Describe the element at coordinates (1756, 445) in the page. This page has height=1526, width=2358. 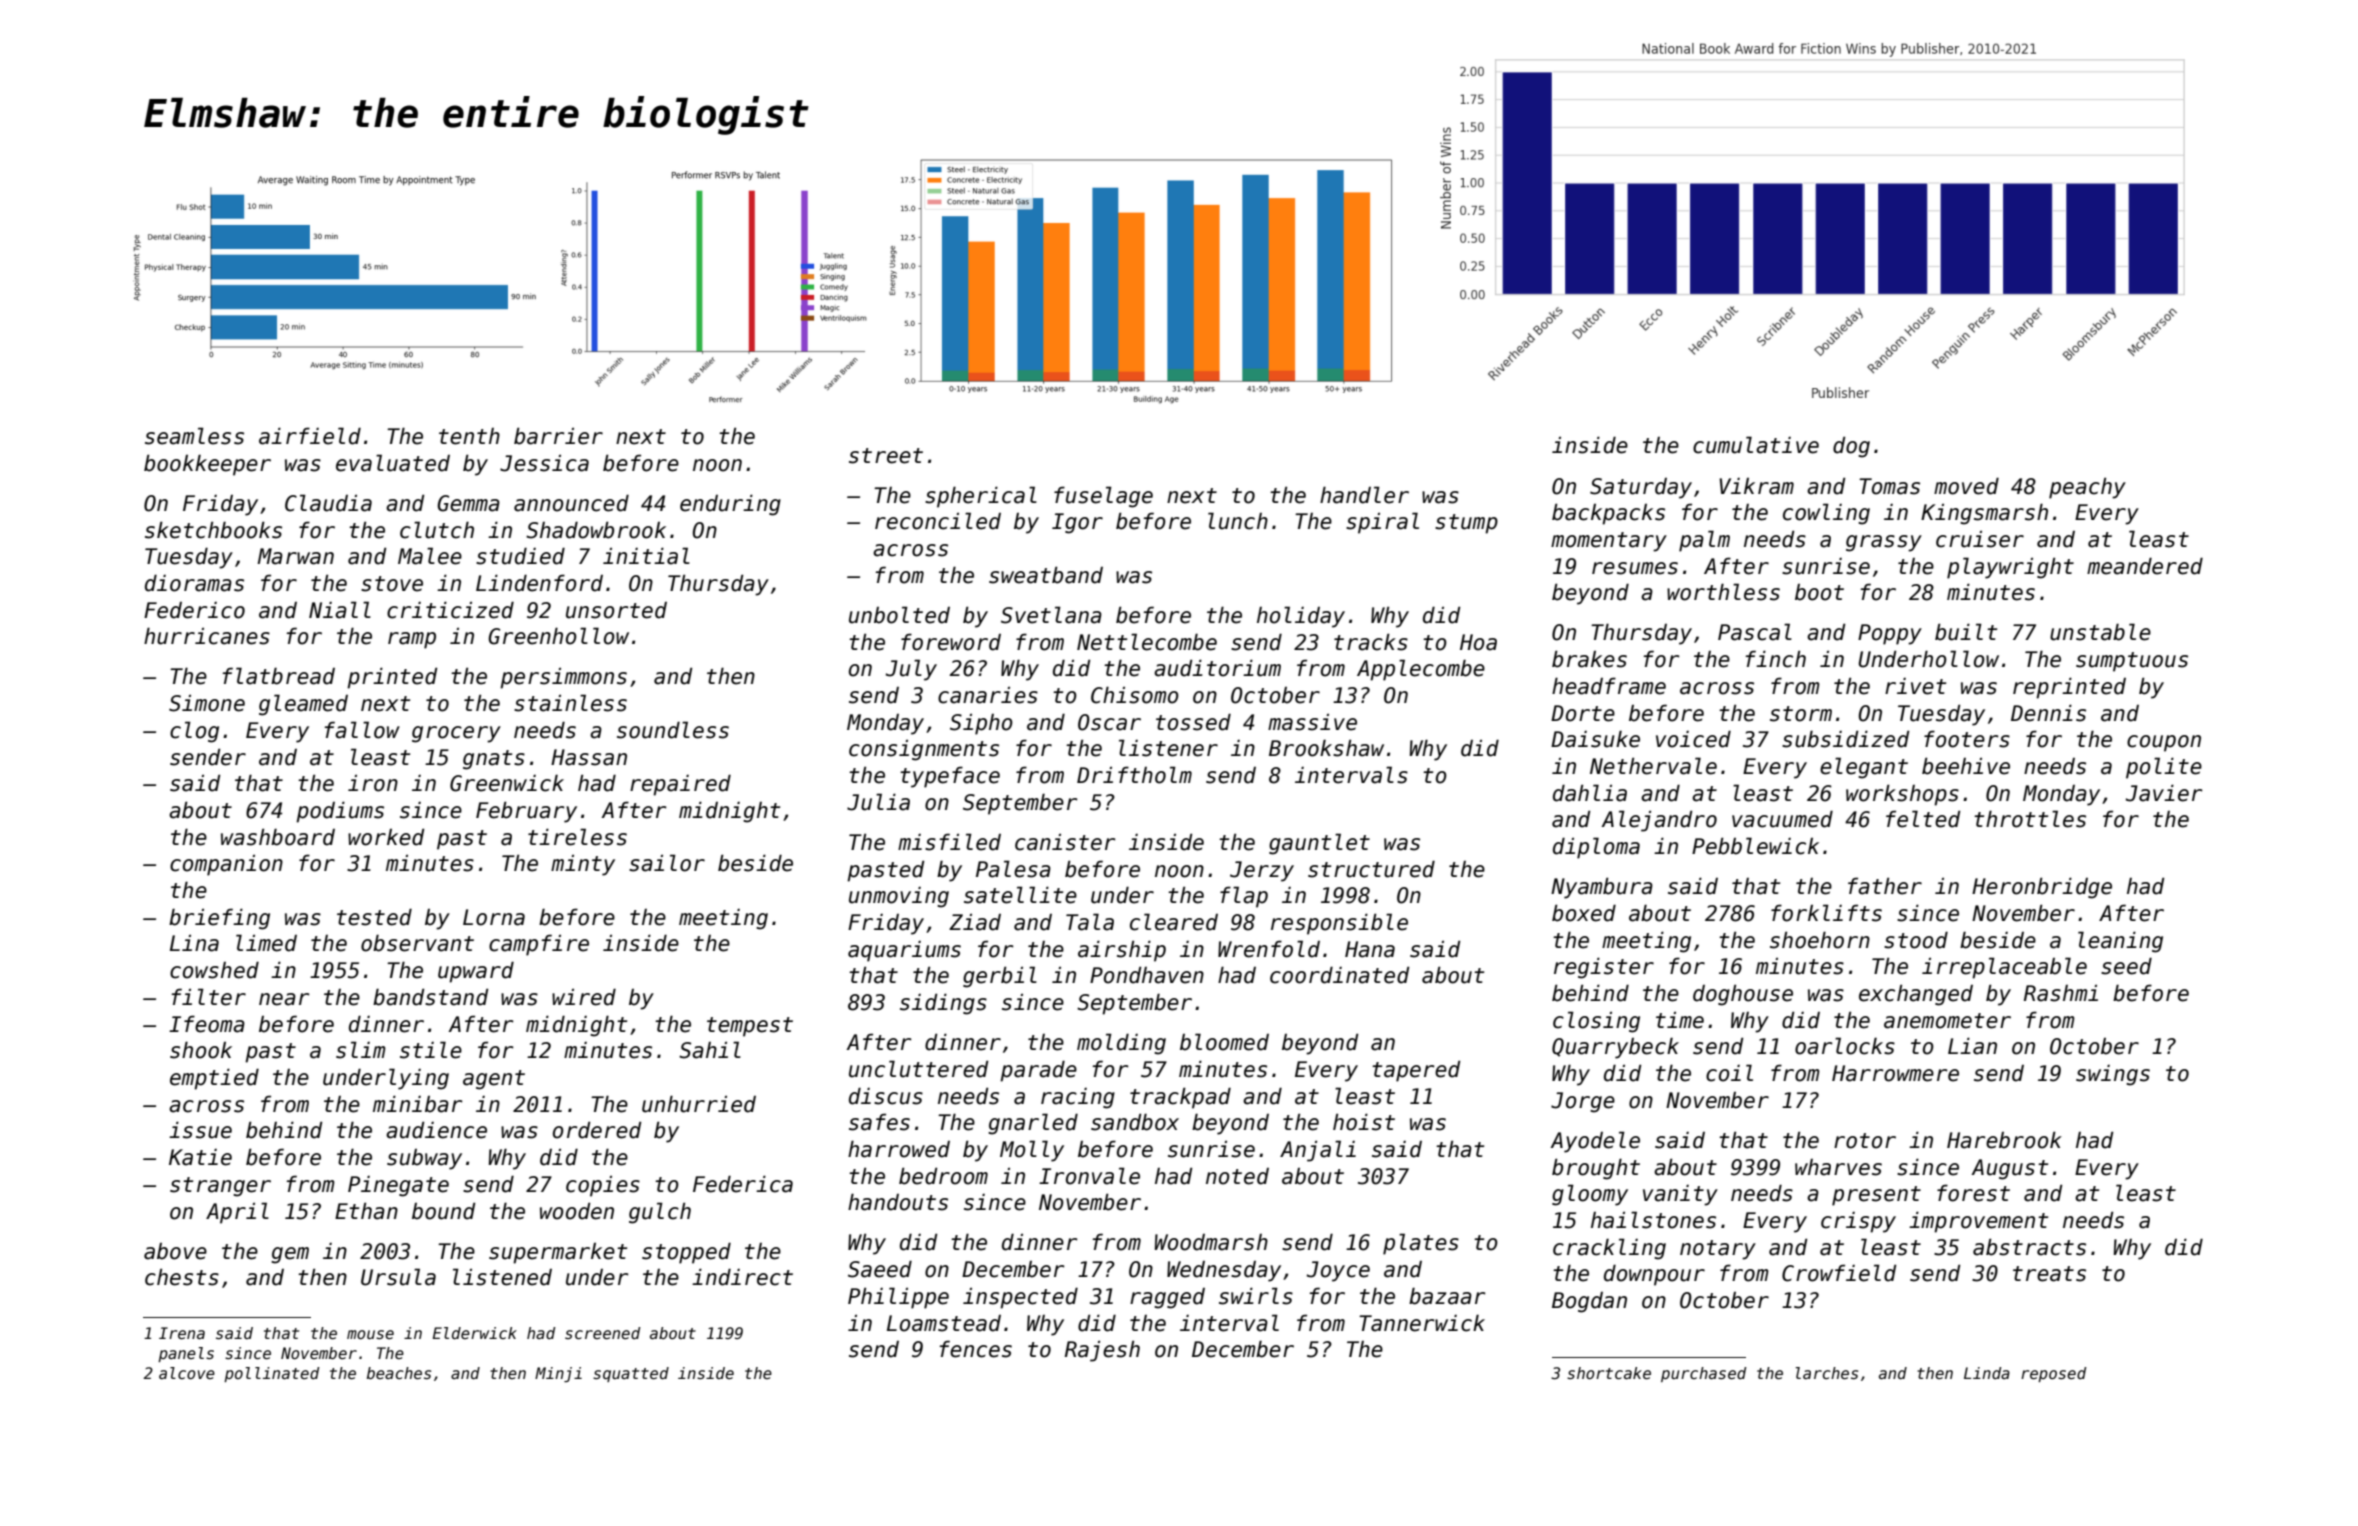
I see `cumulative` at that location.
